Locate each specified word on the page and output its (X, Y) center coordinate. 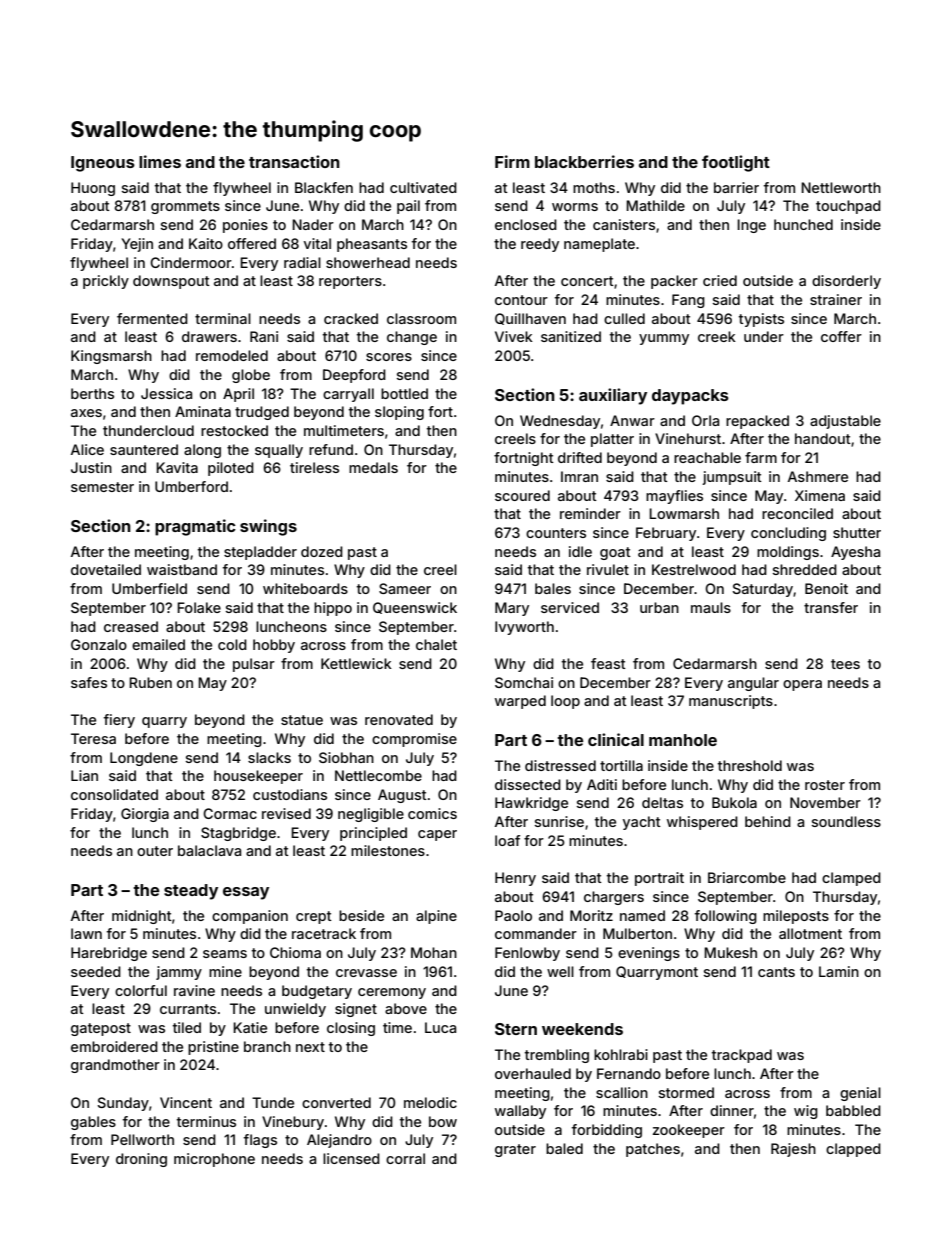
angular (753, 684)
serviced (570, 607)
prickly (106, 282)
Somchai (524, 682)
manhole (683, 740)
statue (302, 720)
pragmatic (195, 527)
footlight (736, 163)
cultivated (423, 187)
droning (141, 1160)
